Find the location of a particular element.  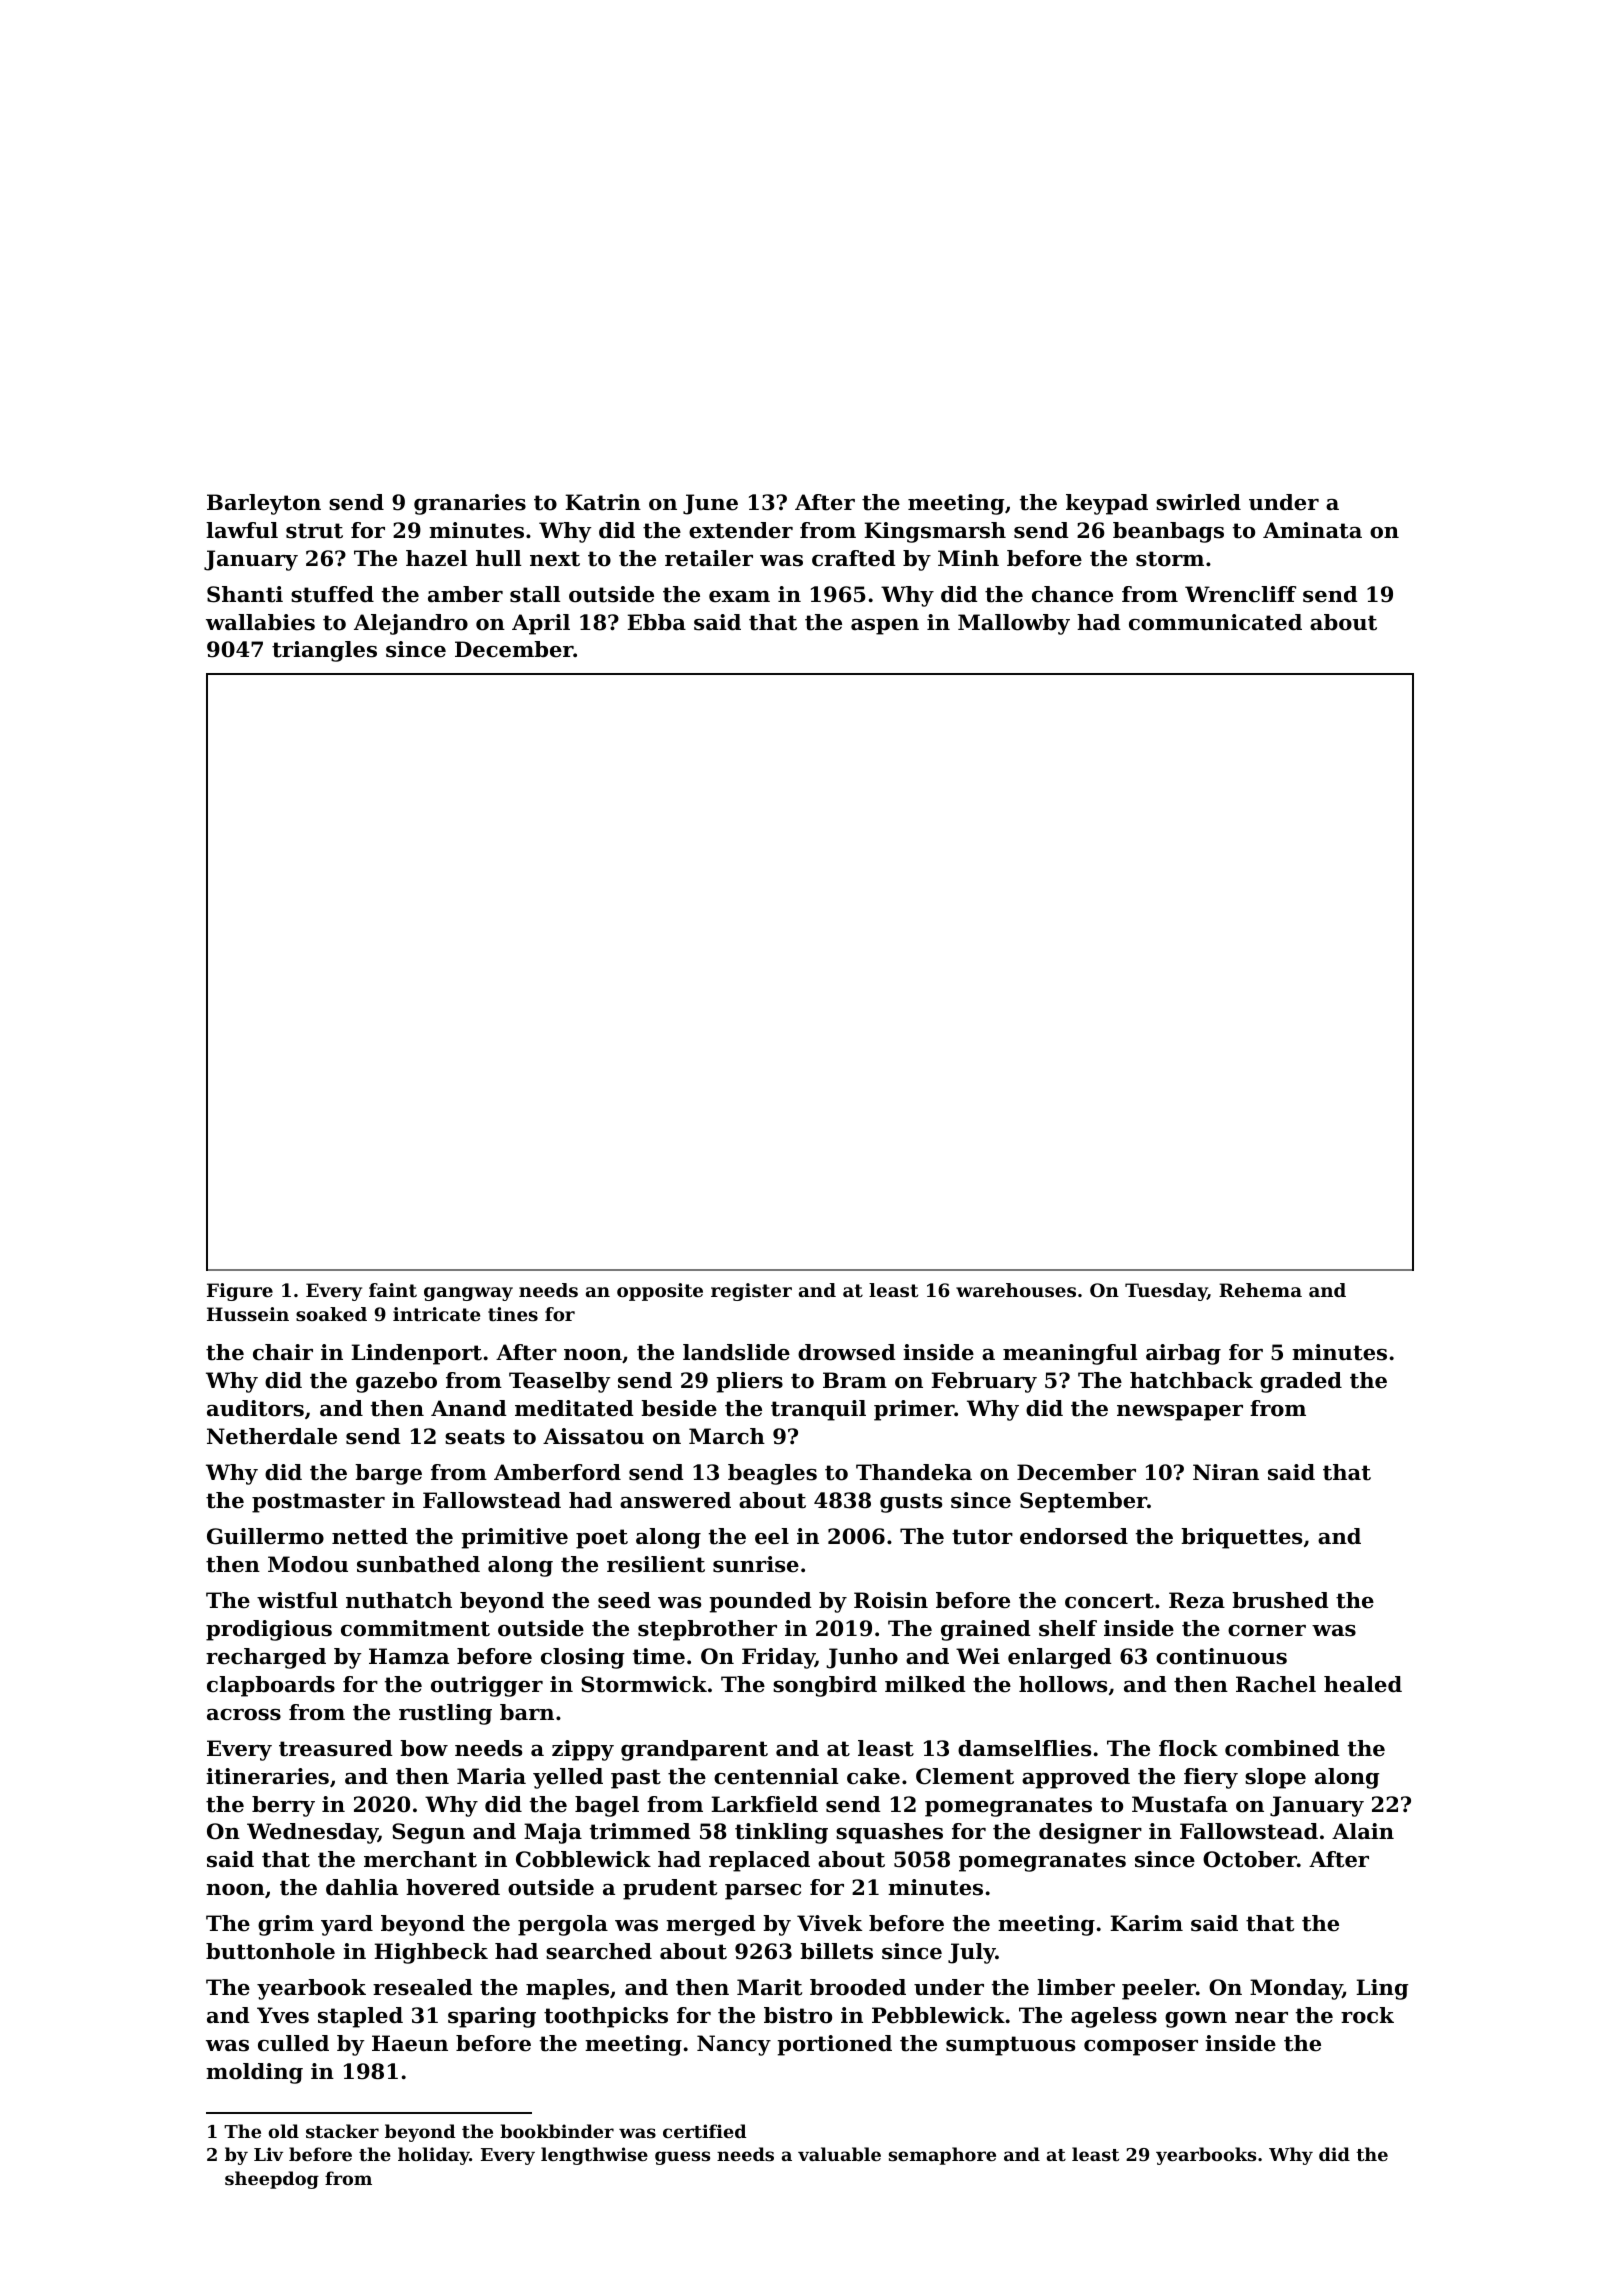

hazel is located at coordinates (436, 558).
